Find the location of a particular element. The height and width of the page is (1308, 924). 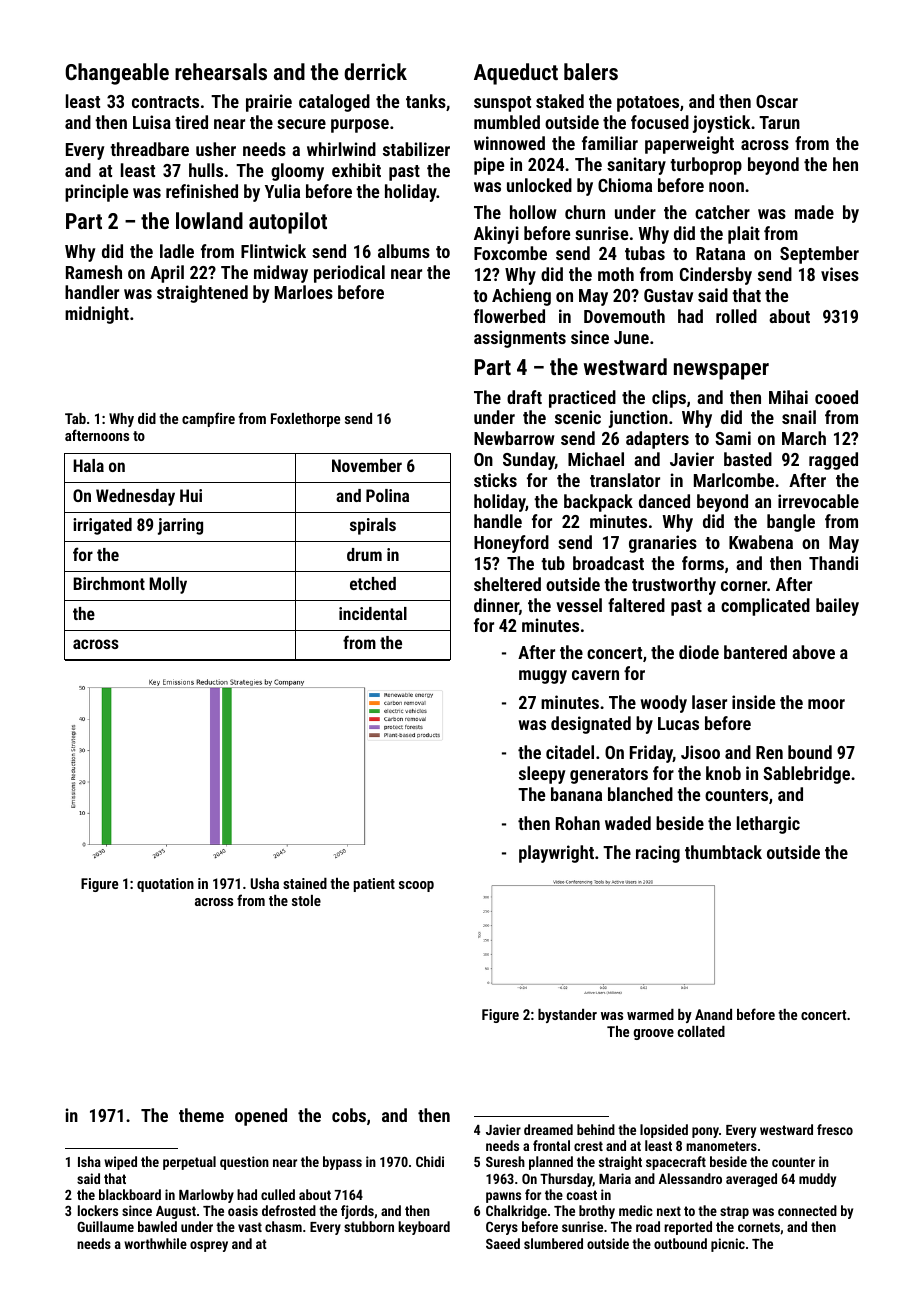

albums is located at coordinates (404, 251).
